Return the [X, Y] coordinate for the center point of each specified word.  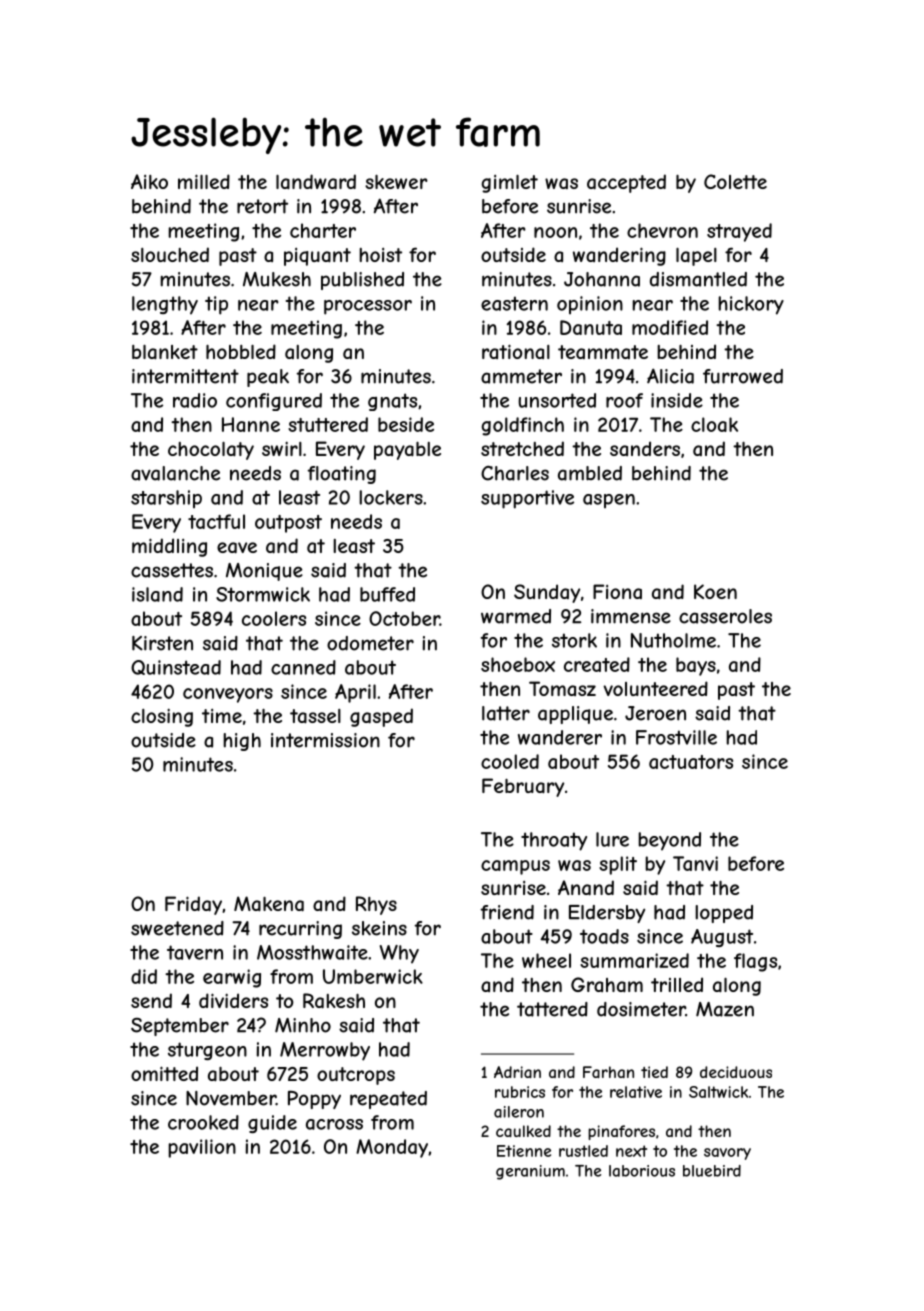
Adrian [517, 1072]
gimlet [510, 184]
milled [204, 181]
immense [631, 616]
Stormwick [263, 594]
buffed [387, 594]
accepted [626, 183]
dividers [233, 1000]
